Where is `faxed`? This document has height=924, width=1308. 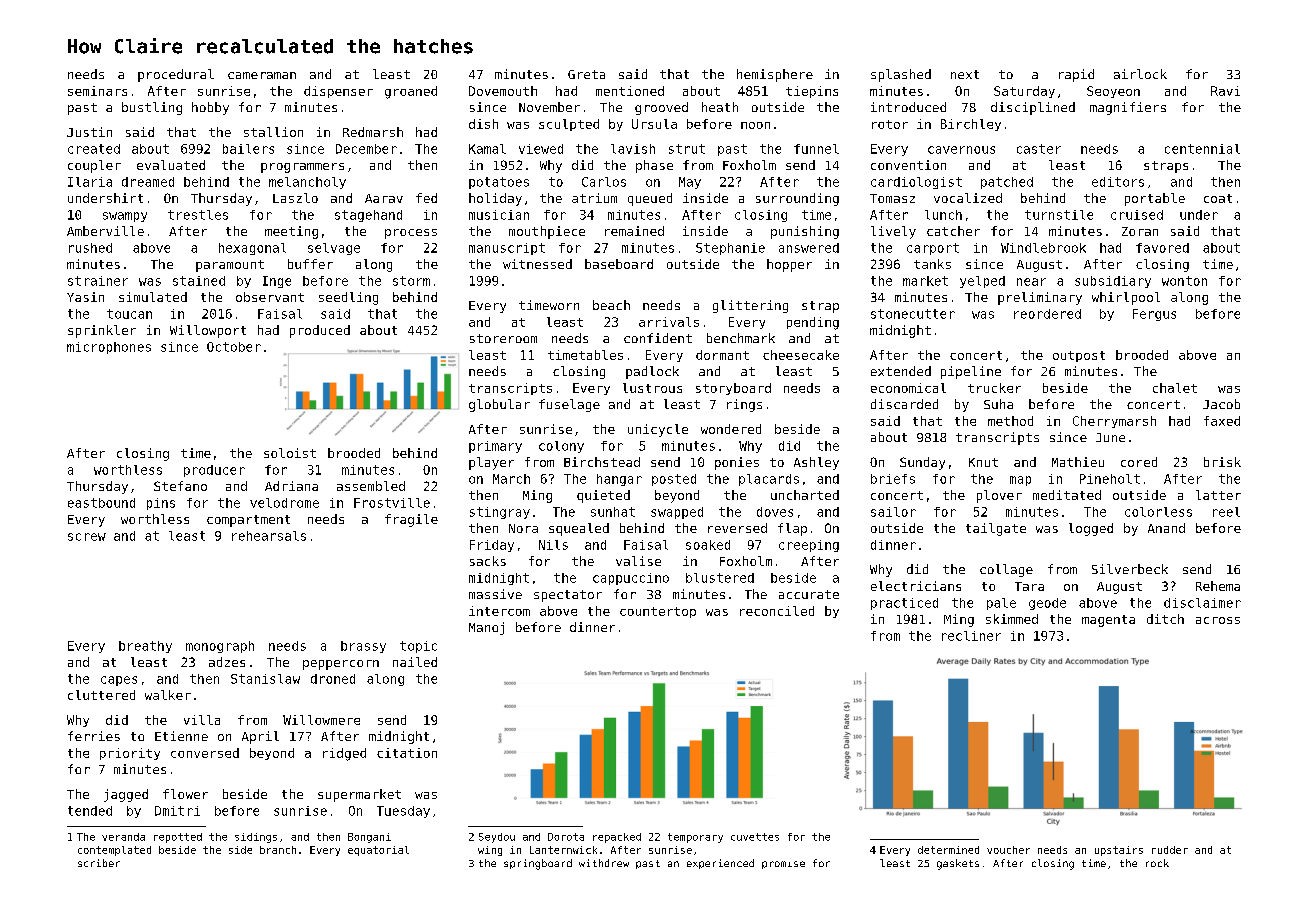 faxed is located at coordinates (1222, 421).
